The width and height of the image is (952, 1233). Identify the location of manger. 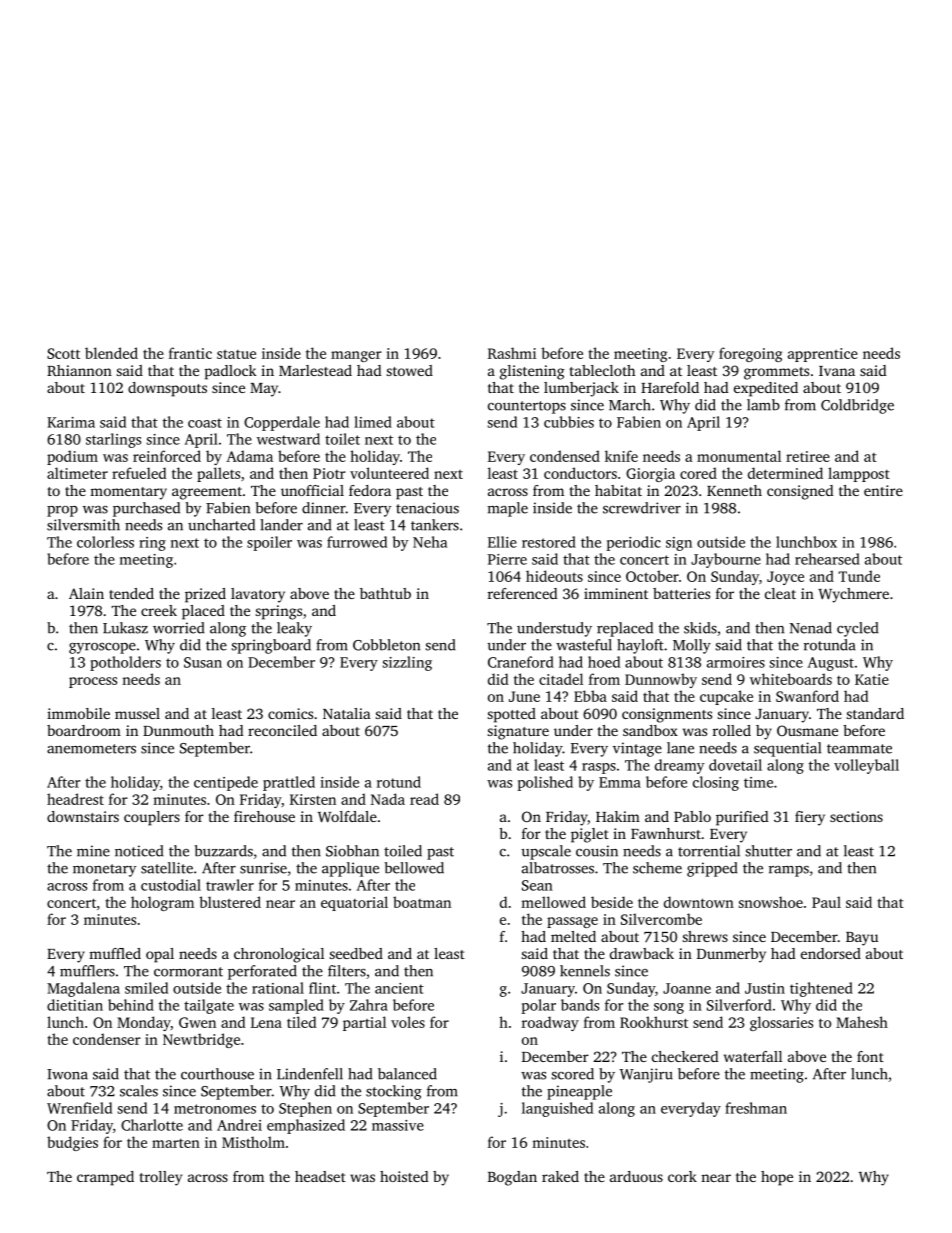
(356, 356).
